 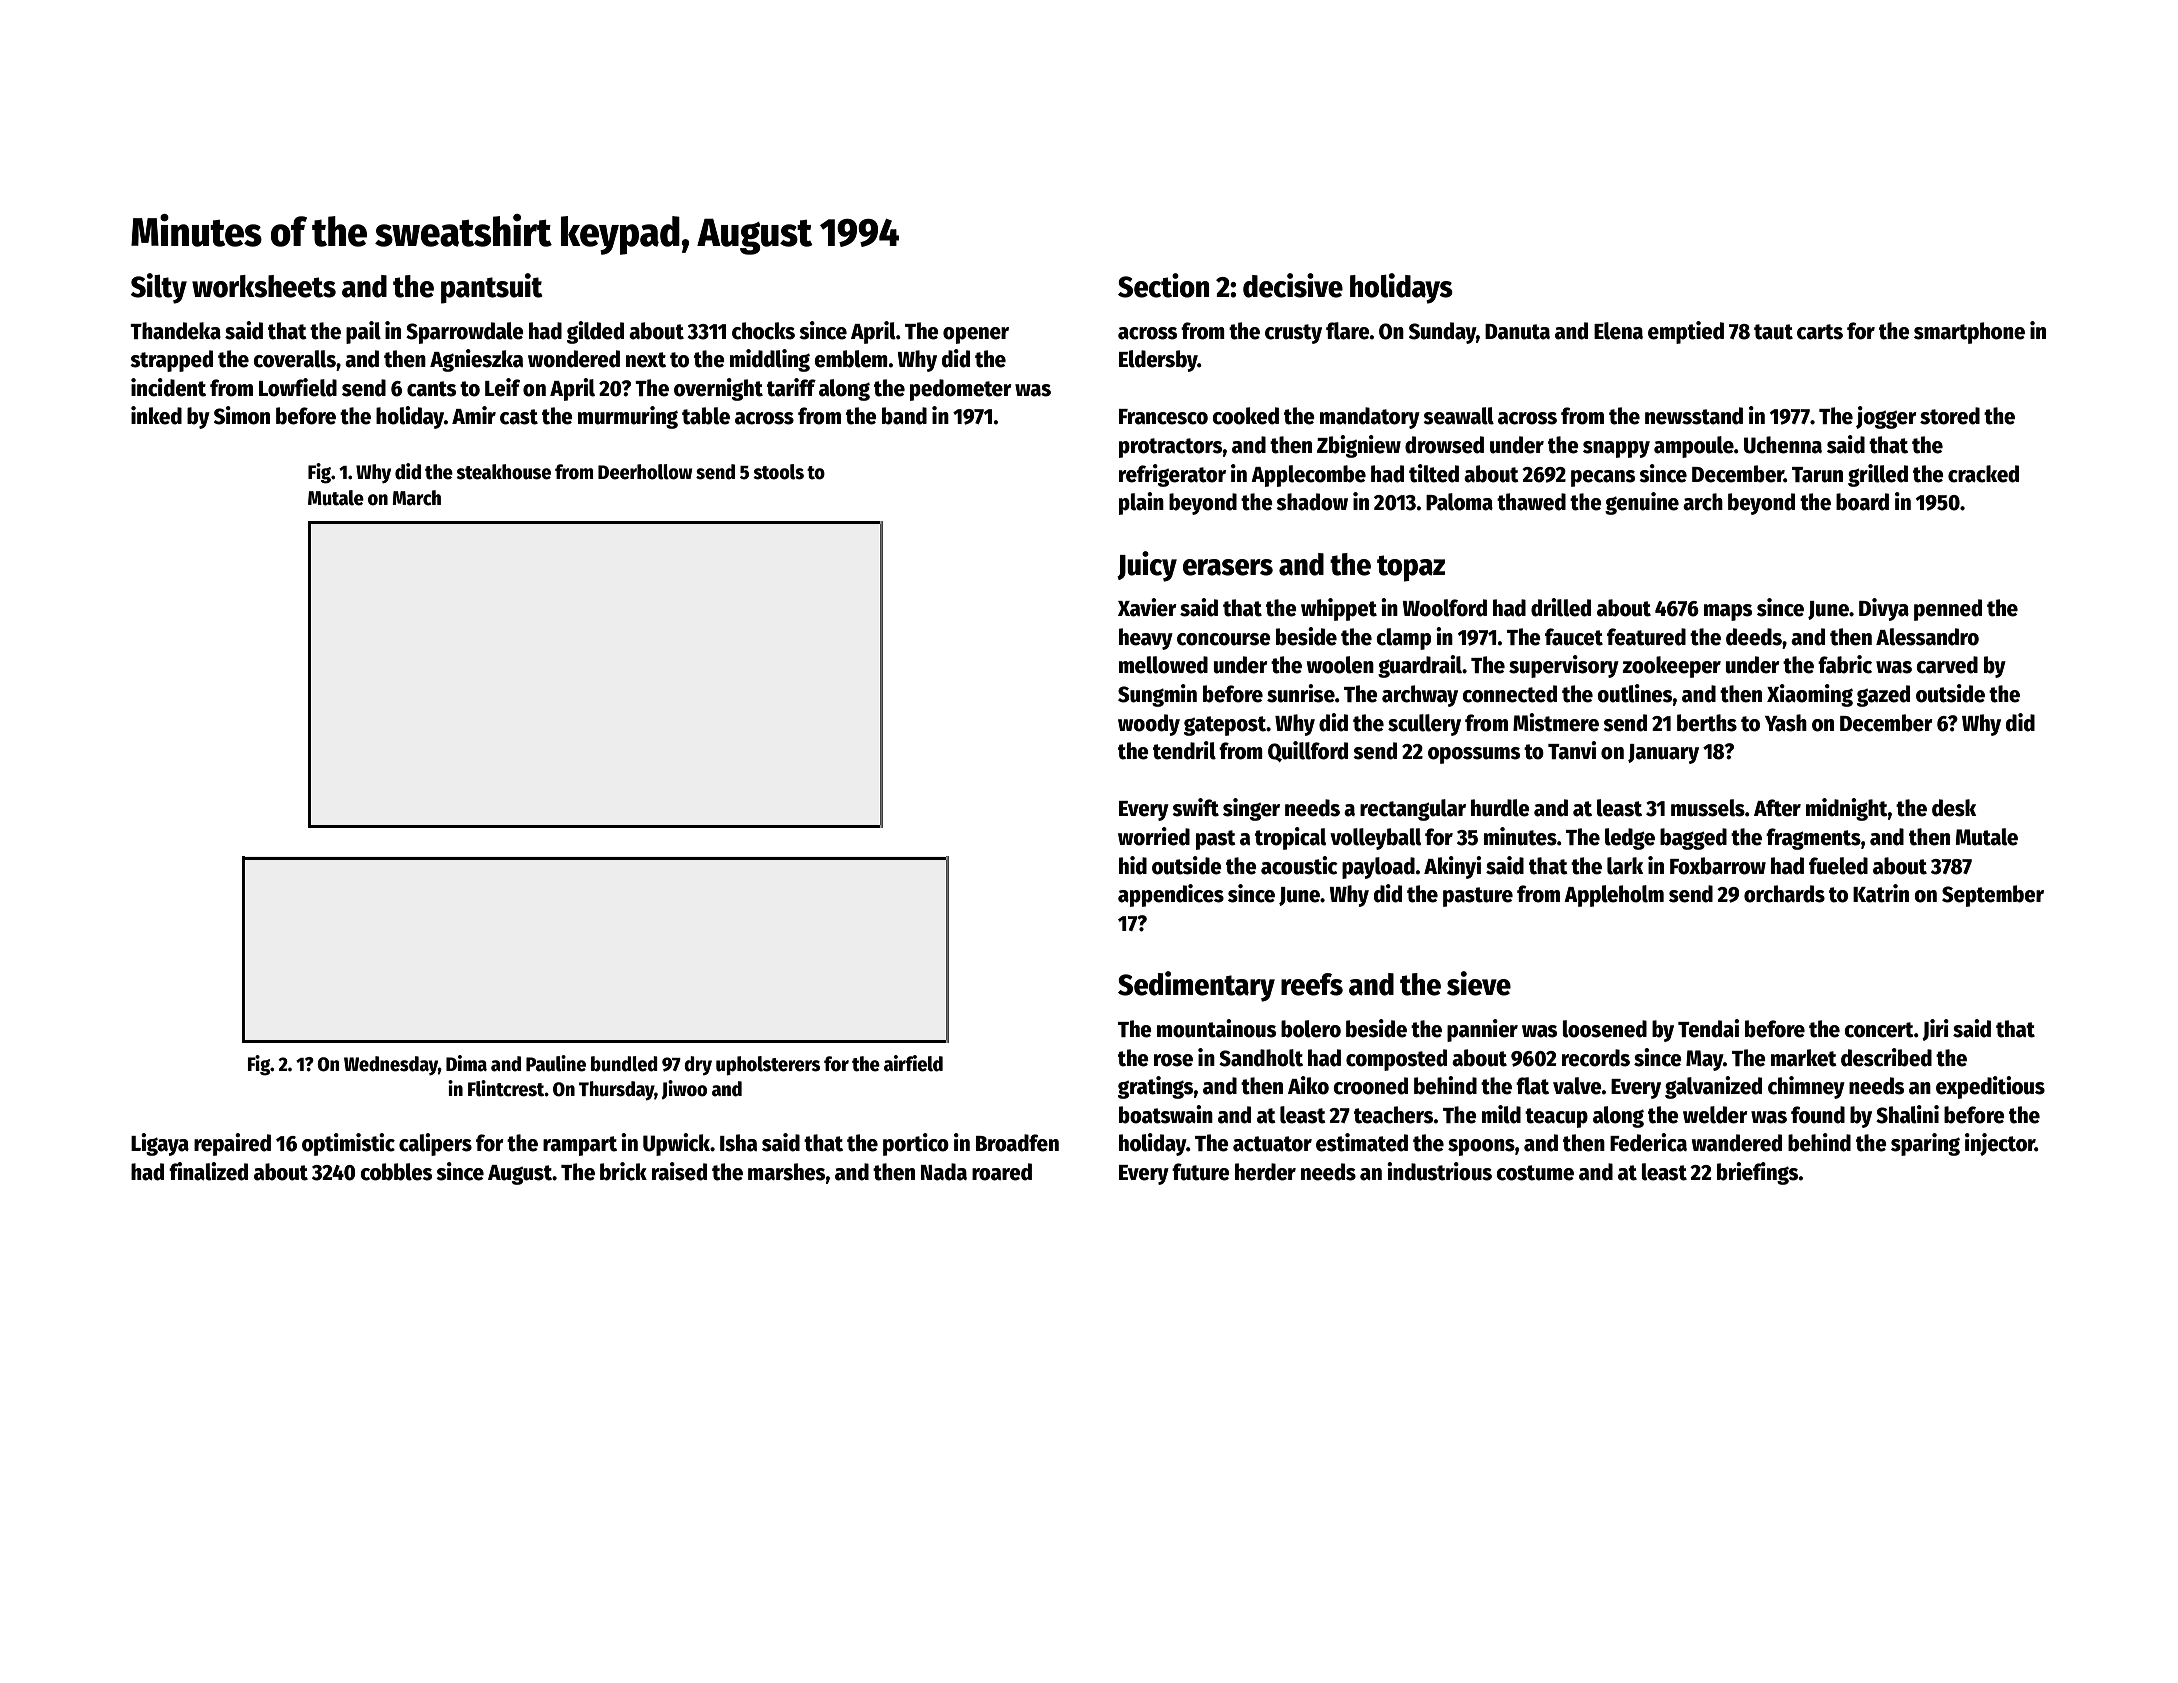 What do you see at coordinates (391, 1066) in the document?
I see `Wednesday` at bounding box center [391, 1066].
